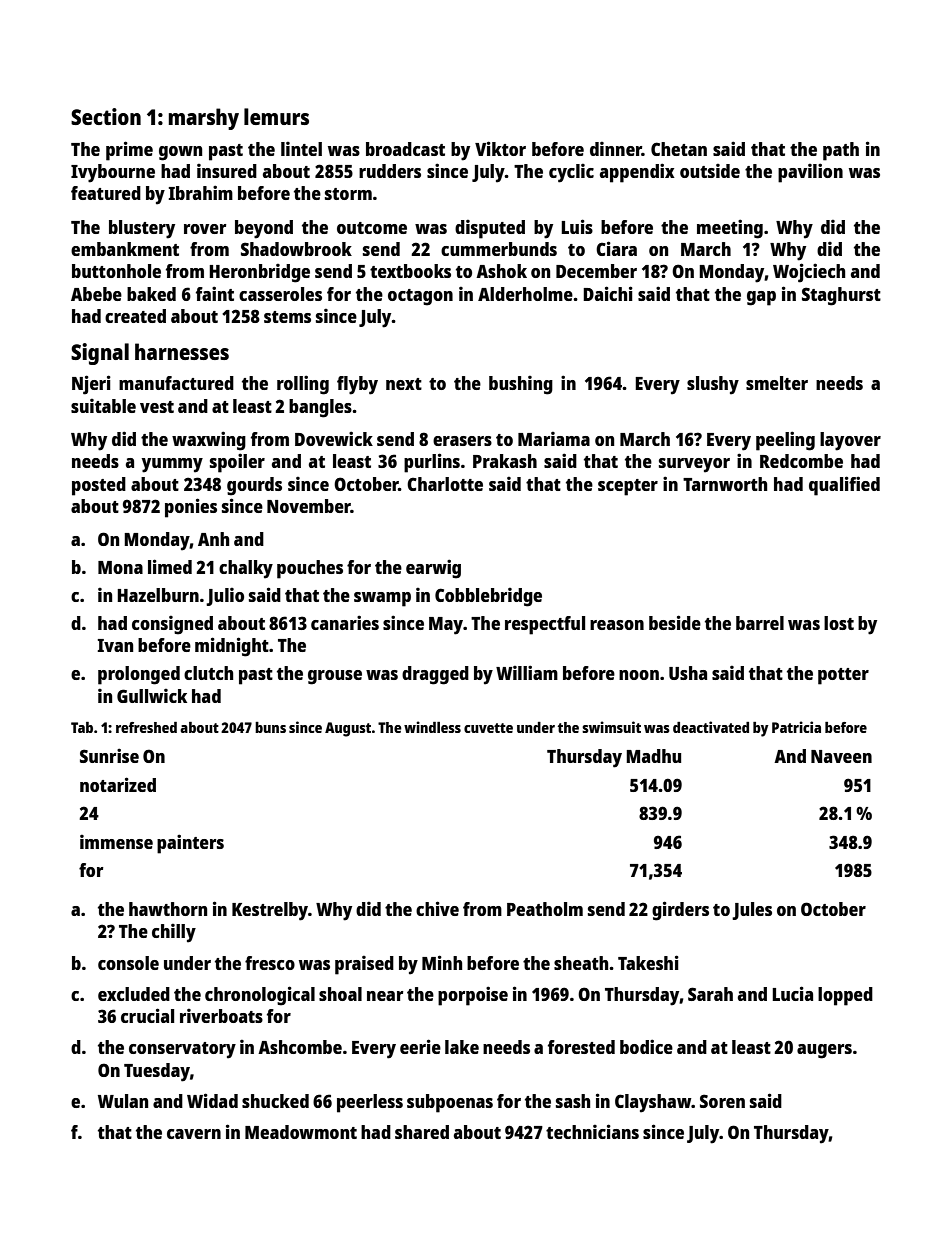 This image has width=952, height=1233. Describe the element at coordinates (152, 695) in the image. I see `Gullwick` at that location.
